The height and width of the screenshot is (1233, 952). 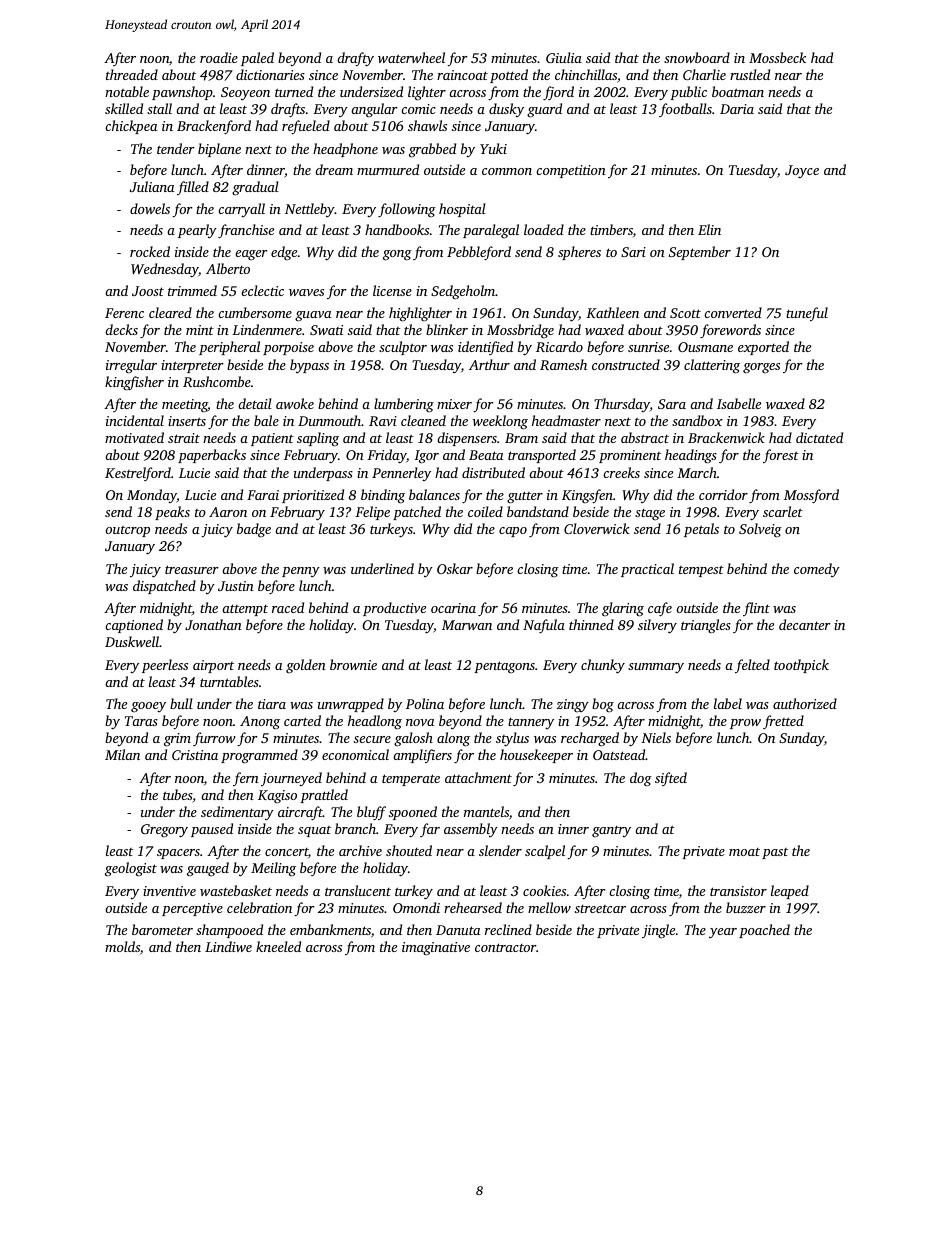 I want to click on roadie, so click(x=219, y=57).
